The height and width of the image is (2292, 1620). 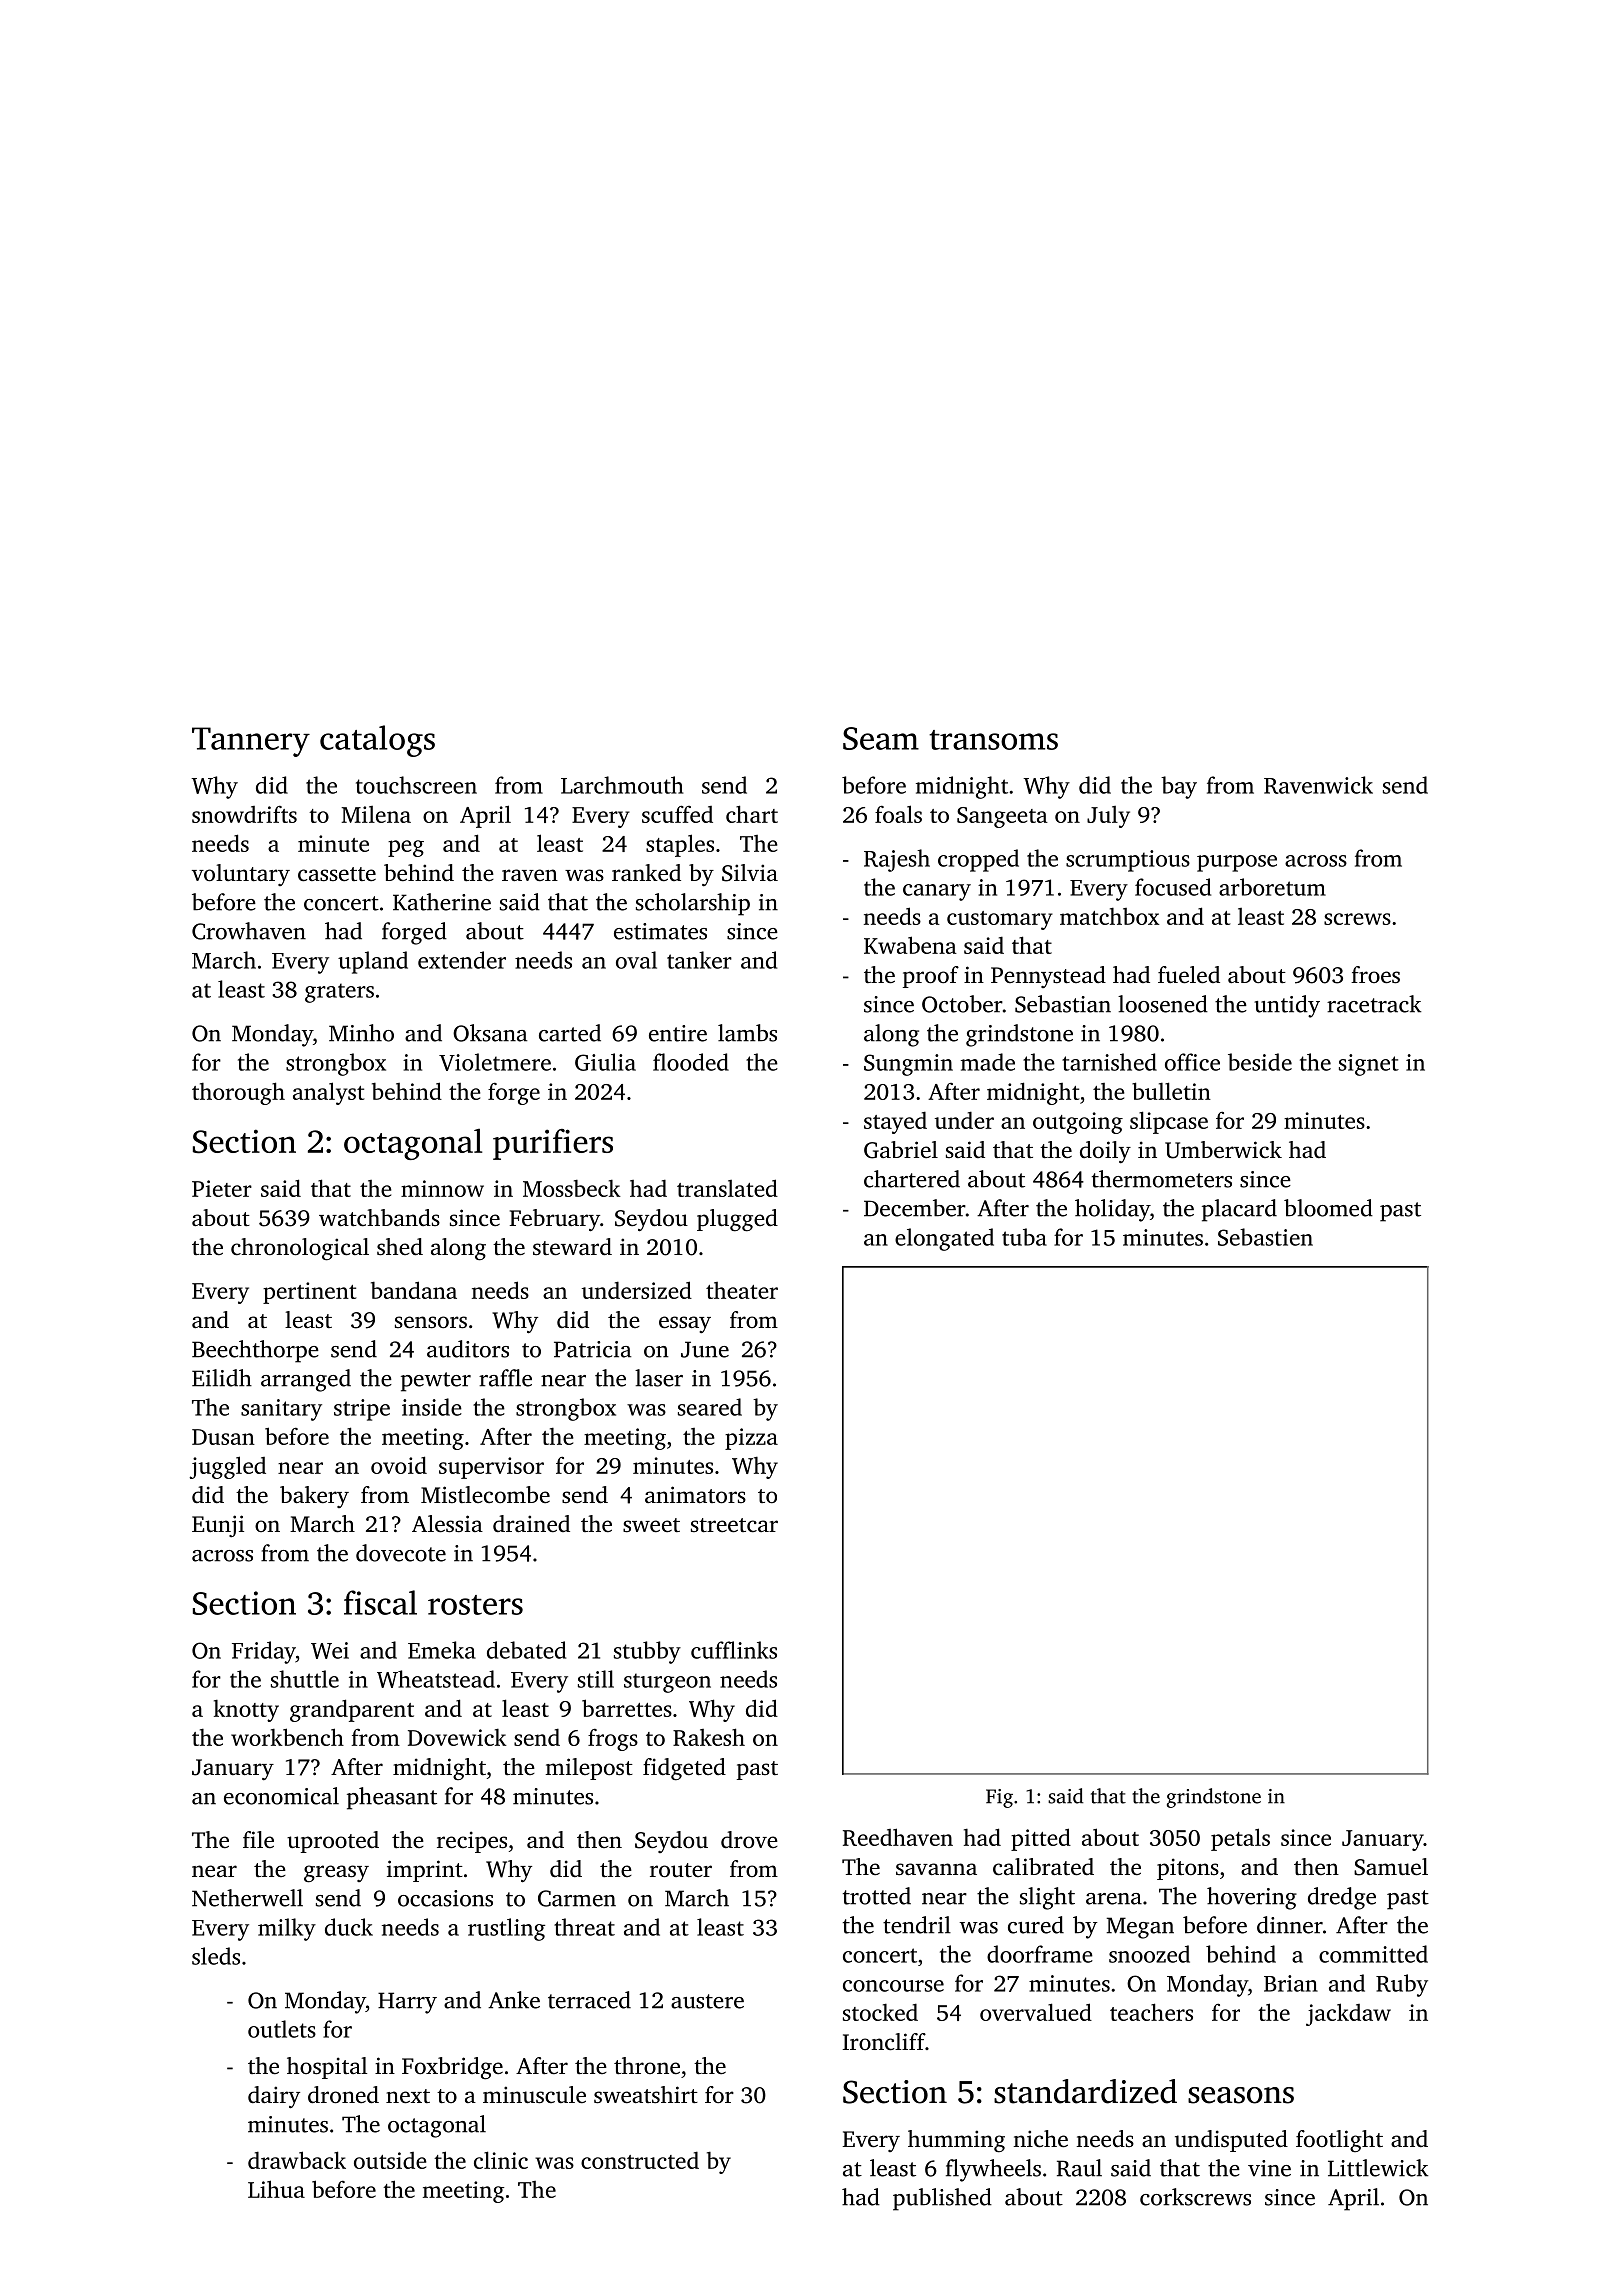 I want to click on Friday, so click(x=264, y=1652).
